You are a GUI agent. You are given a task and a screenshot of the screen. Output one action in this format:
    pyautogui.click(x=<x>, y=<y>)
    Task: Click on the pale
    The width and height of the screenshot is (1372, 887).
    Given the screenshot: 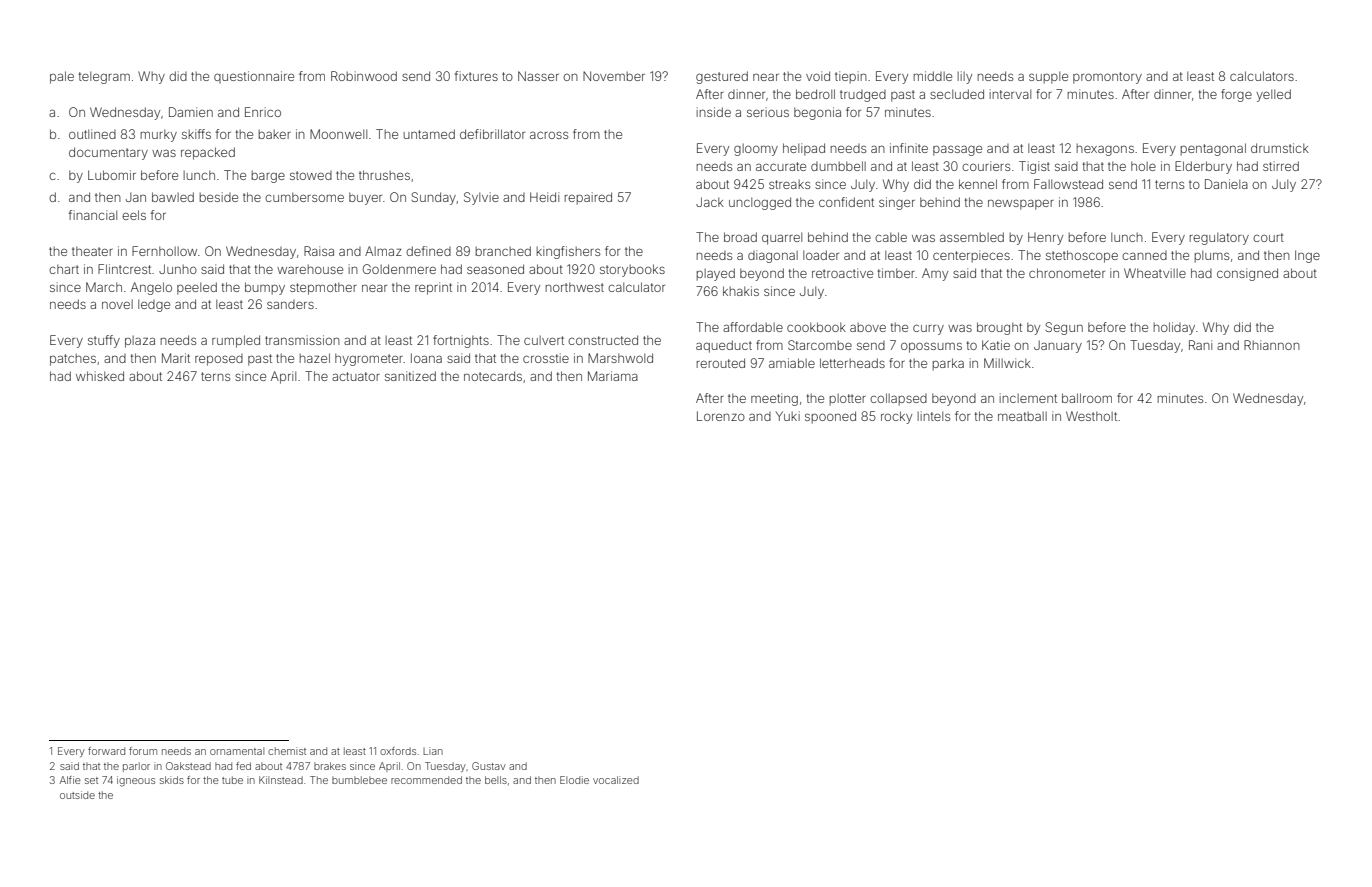 What is the action you would take?
    pyautogui.click(x=62, y=77)
